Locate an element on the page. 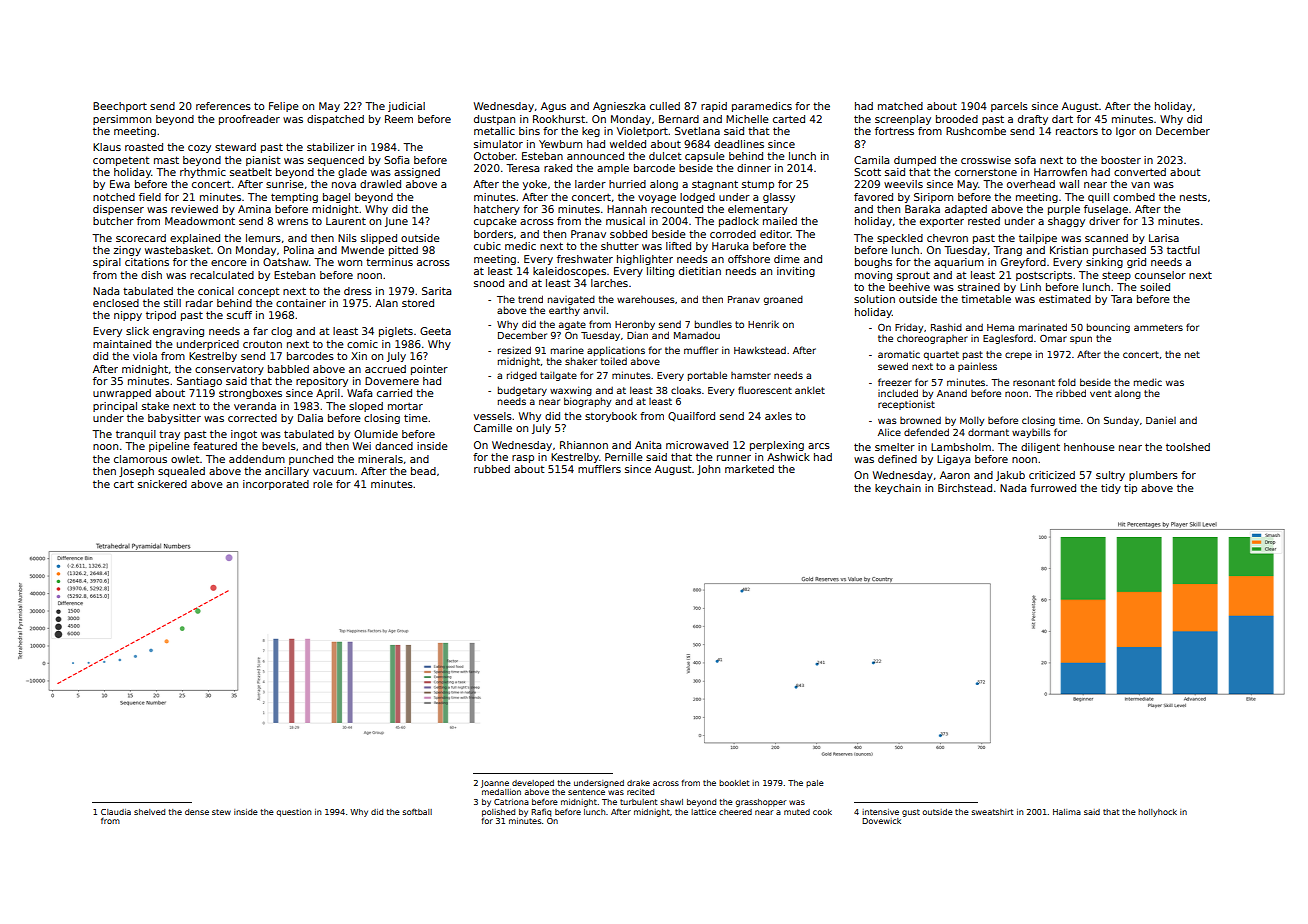 The width and height of the page is (1308, 924). Claudia is located at coordinates (116, 812).
